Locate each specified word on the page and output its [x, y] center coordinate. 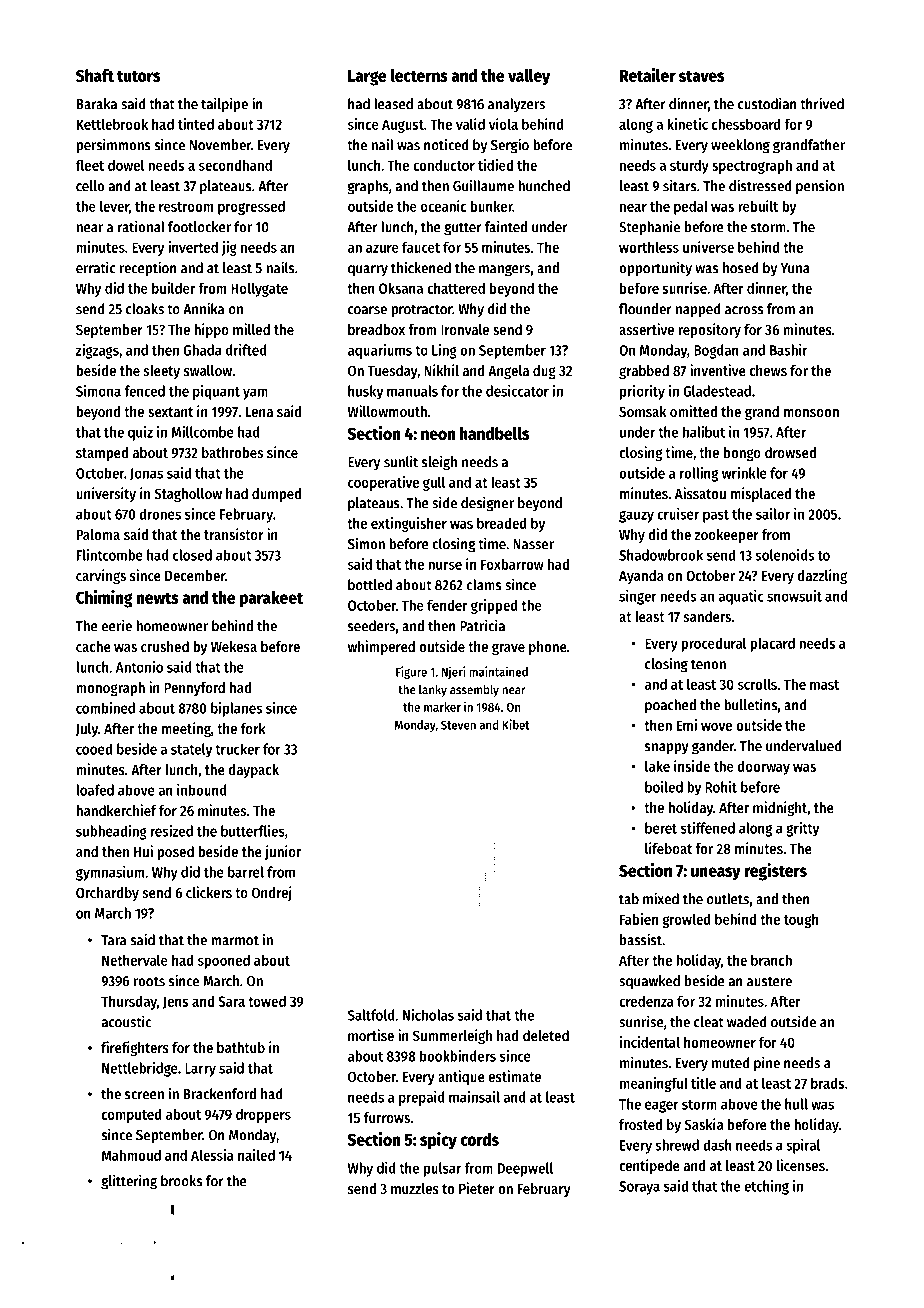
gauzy [636, 517]
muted [731, 1063]
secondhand [235, 165]
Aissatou [700, 493]
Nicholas [428, 1015]
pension [820, 187]
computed [132, 1115]
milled [251, 329]
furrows [387, 1117]
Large [367, 78]
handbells [494, 433]
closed [192, 555]
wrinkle [744, 473]
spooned [224, 961]
